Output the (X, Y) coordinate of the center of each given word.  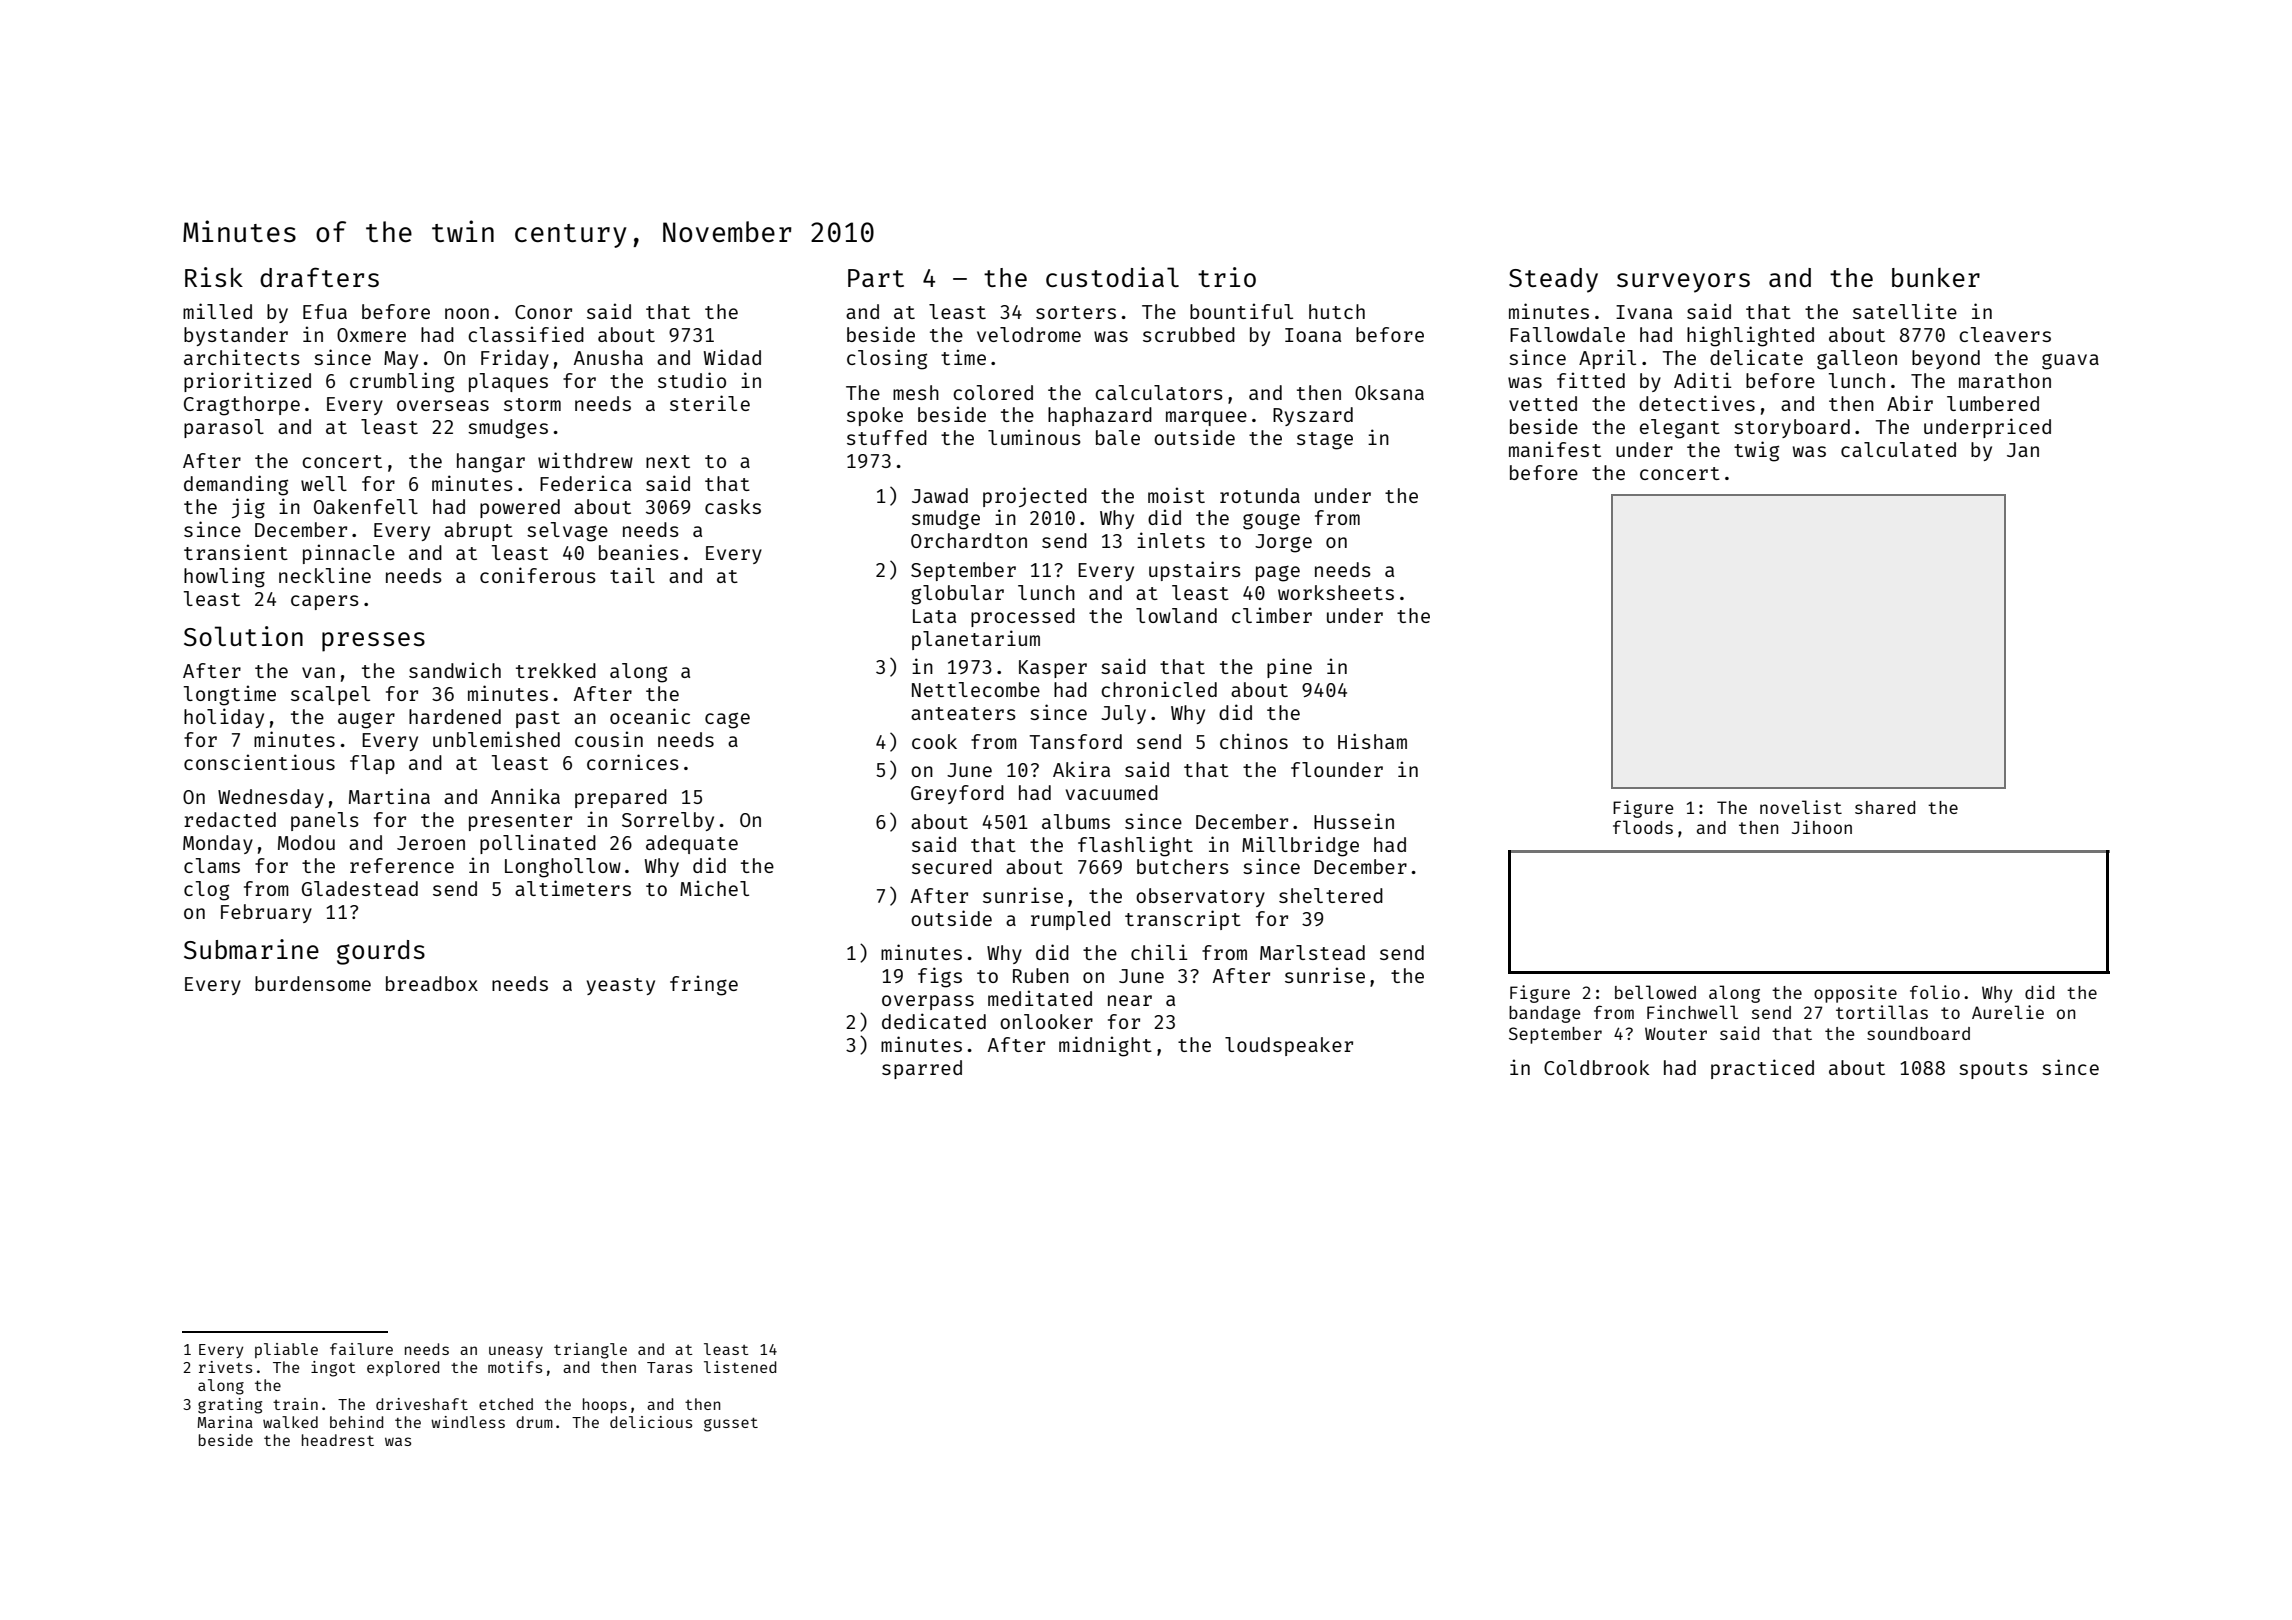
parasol (224, 428)
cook (934, 741)
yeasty (621, 986)
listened (740, 1367)
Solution (243, 636)
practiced (1762, 1069)
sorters (1076, 312)
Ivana (1644, 312)
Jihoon (1822, 827)
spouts (1993, 1070)
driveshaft (422, 1404)
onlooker (1046, 1021)
